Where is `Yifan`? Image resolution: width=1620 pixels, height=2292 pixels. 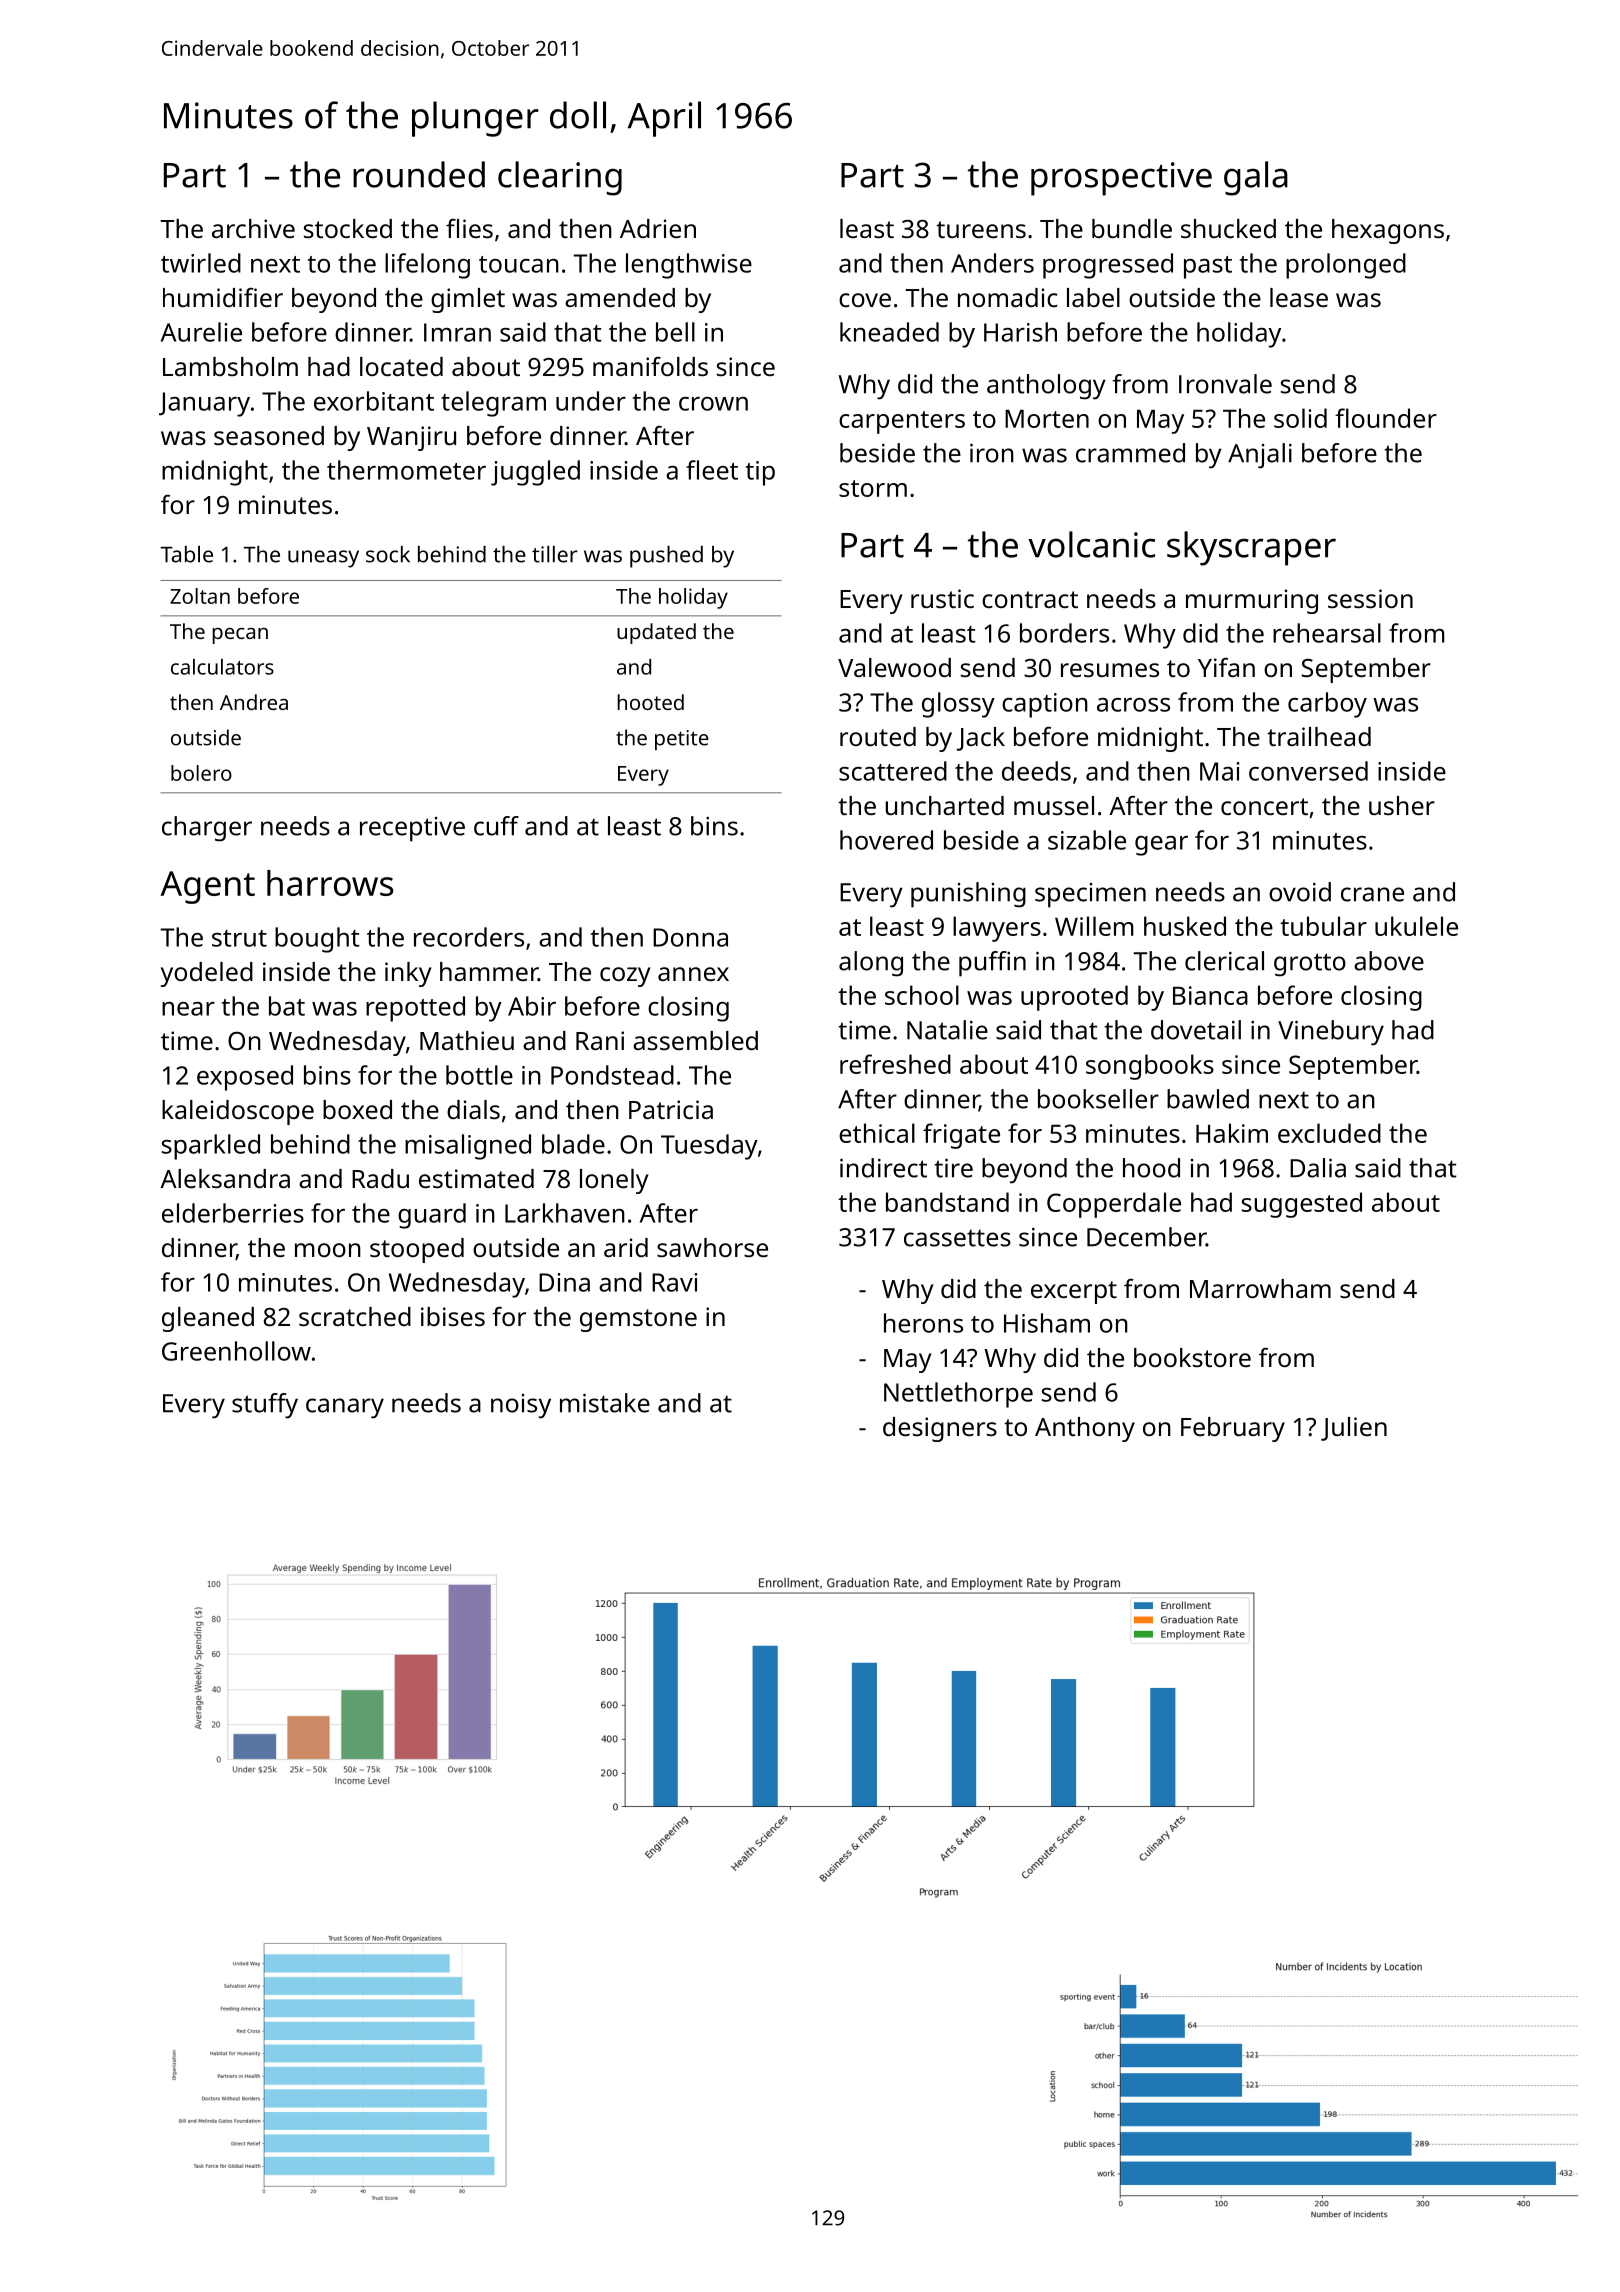
Yifan is located at coordinates (1226, 667).
